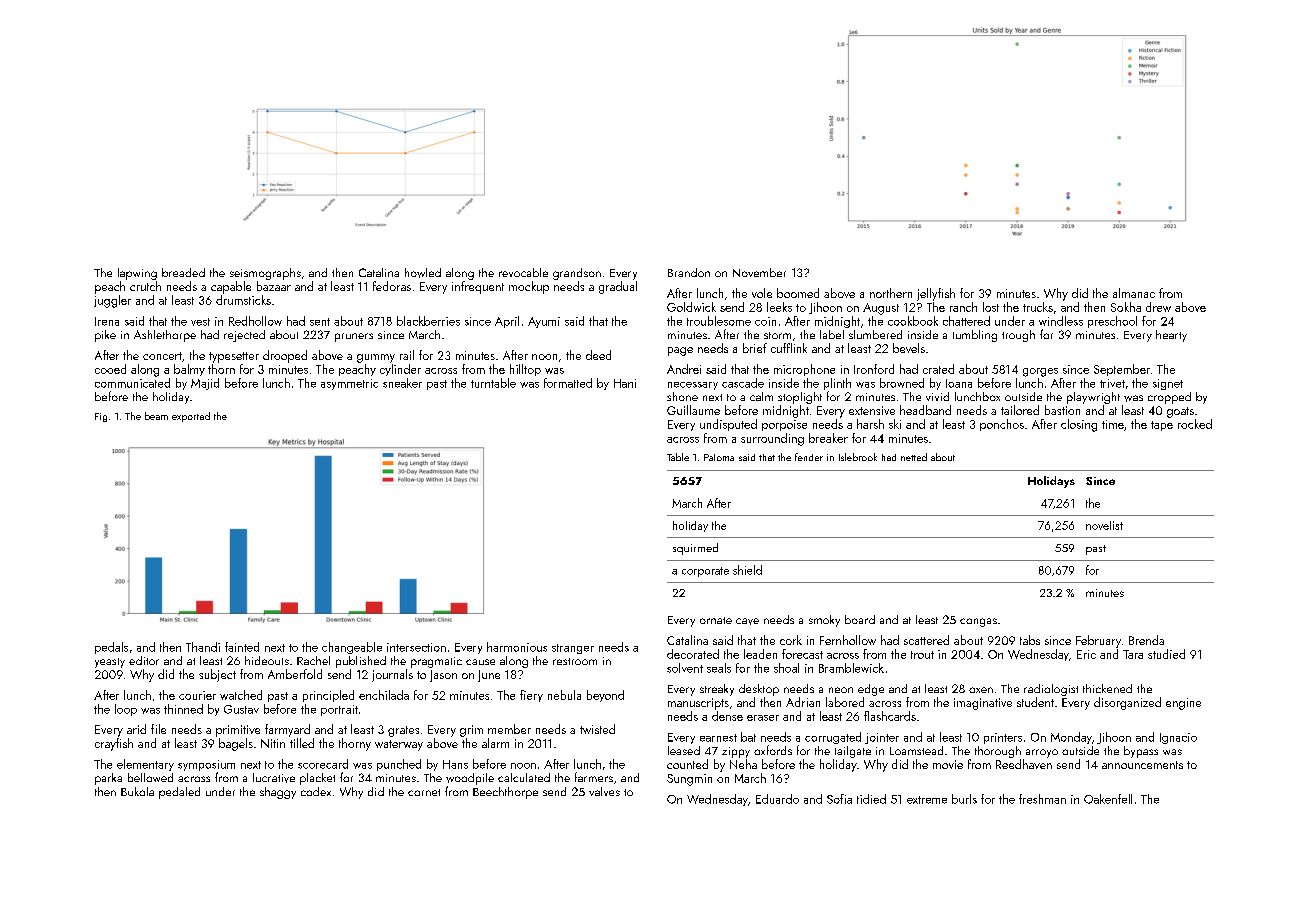 The height and width of the page is (924, 1308). What do you see at coordinates (423, 273) in the page?
I see `howled` at bounding box center [423, 273].
